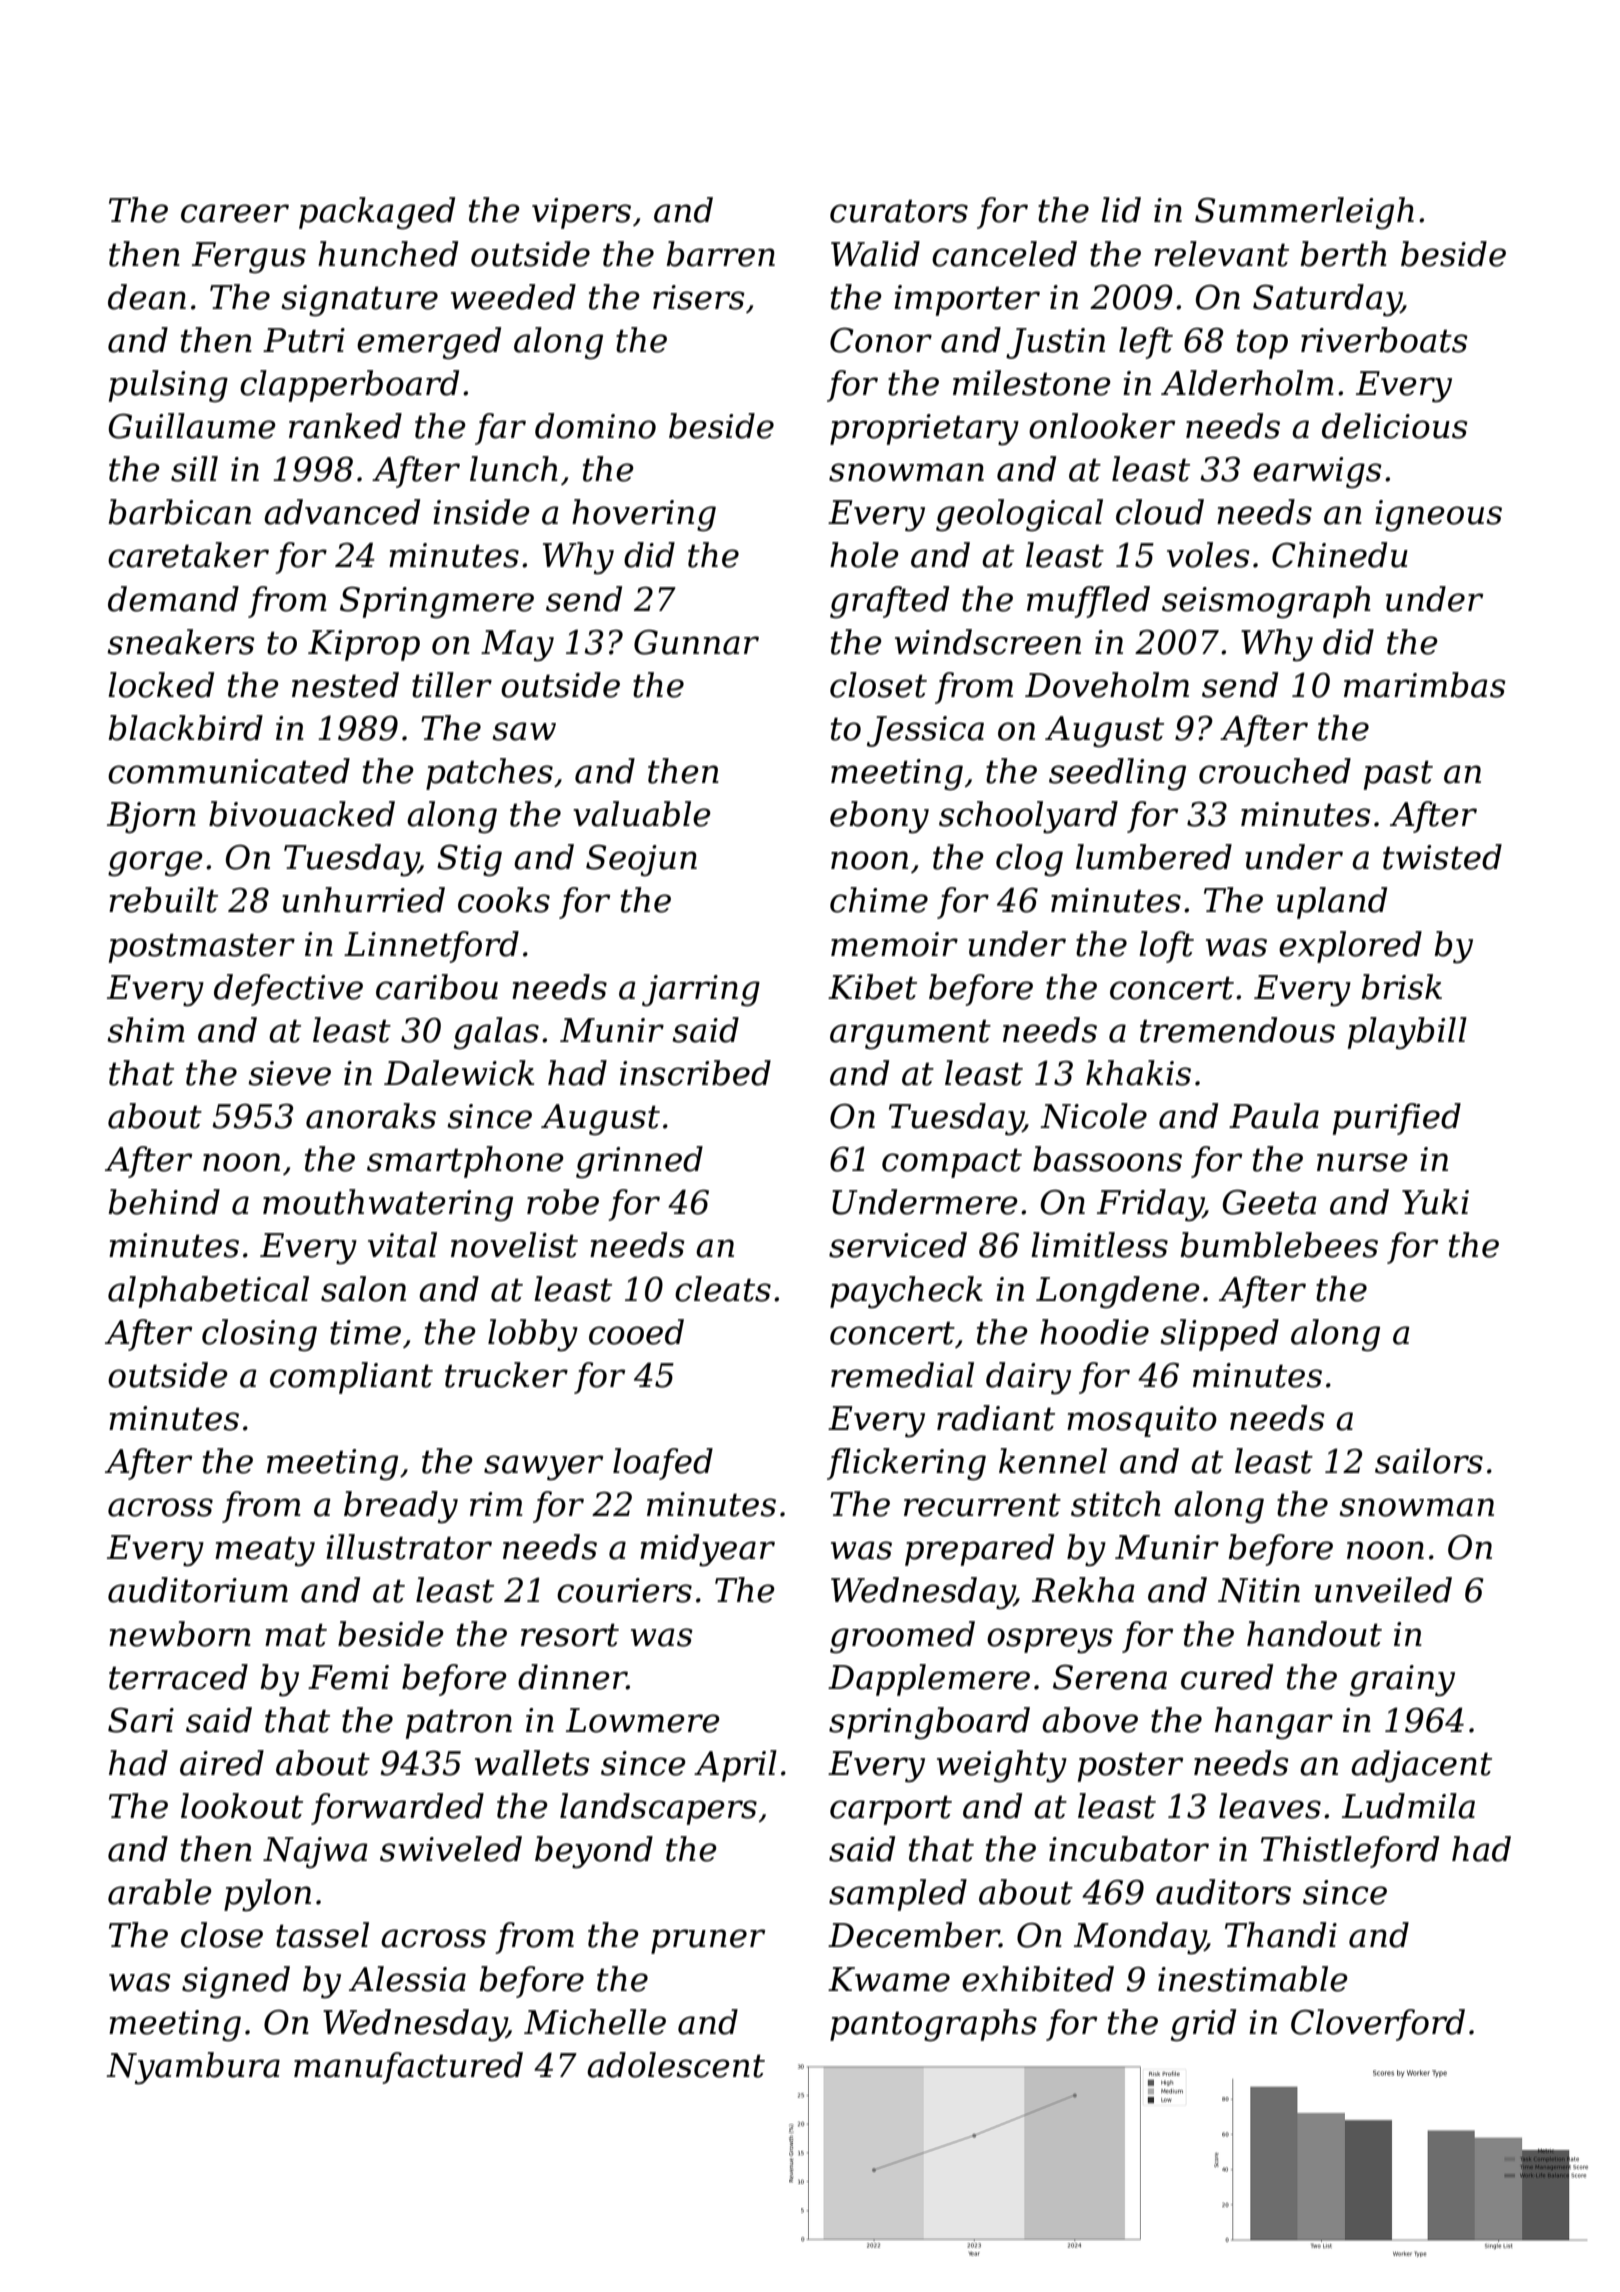  What do you see at coordinates (1107, 1159) in the document?
I see `bassoons` at bounding box center [1107, 1159].
